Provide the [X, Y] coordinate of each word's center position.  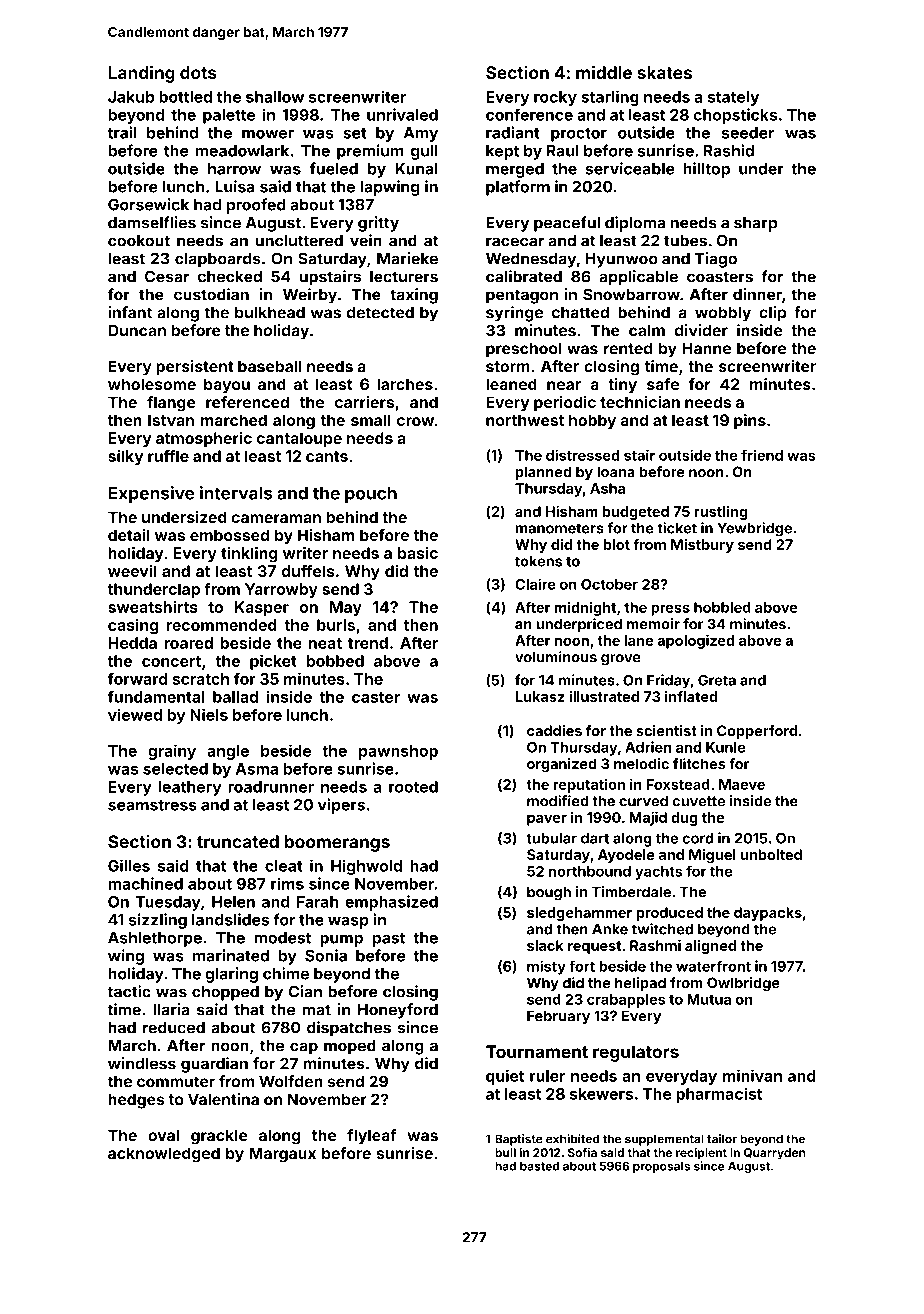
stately [733, 98]
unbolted [771, 854]
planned [543, 473]
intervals [236, 493]
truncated [238, 841]
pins [750, 421]
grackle [219, 1137]
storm [508, 366]
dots [198, 72]
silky [125, 457]
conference [529, 114]
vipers [341, 806]
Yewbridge [754, 529]
